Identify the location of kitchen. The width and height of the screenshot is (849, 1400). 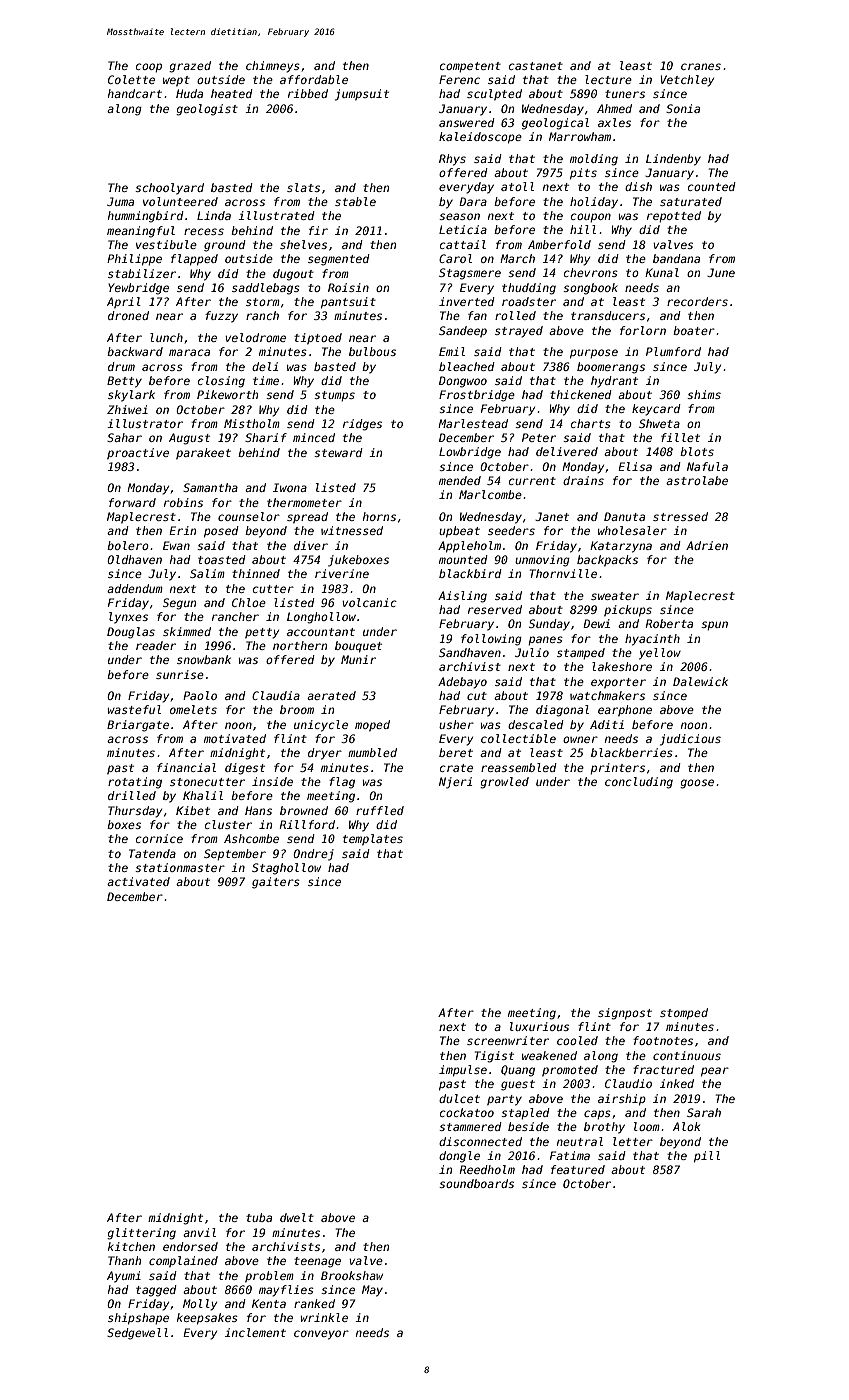
(131, 1246).
